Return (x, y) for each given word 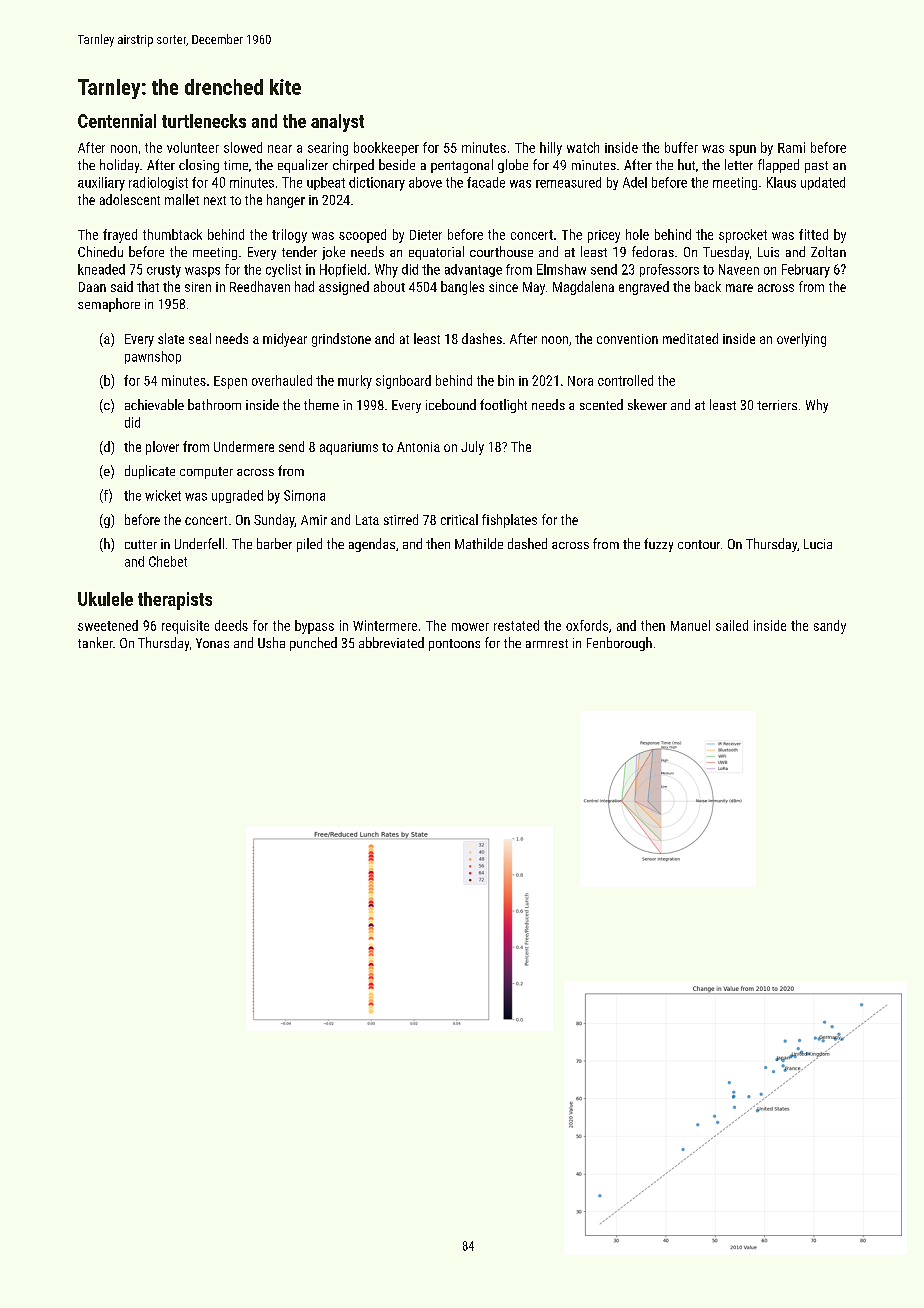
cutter (141, 544)
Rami (791, 147)
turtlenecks (204, 121)
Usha (271, 642)
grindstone (341, 340)
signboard (403, 382)
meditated (690, 338)
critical (459, 519)
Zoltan (828, 251)
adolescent (130, 199)
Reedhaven (260, 286)
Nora (580, 381)
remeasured (568, 182)
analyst (337, 123)
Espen (230, 382)
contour (699, 544)
